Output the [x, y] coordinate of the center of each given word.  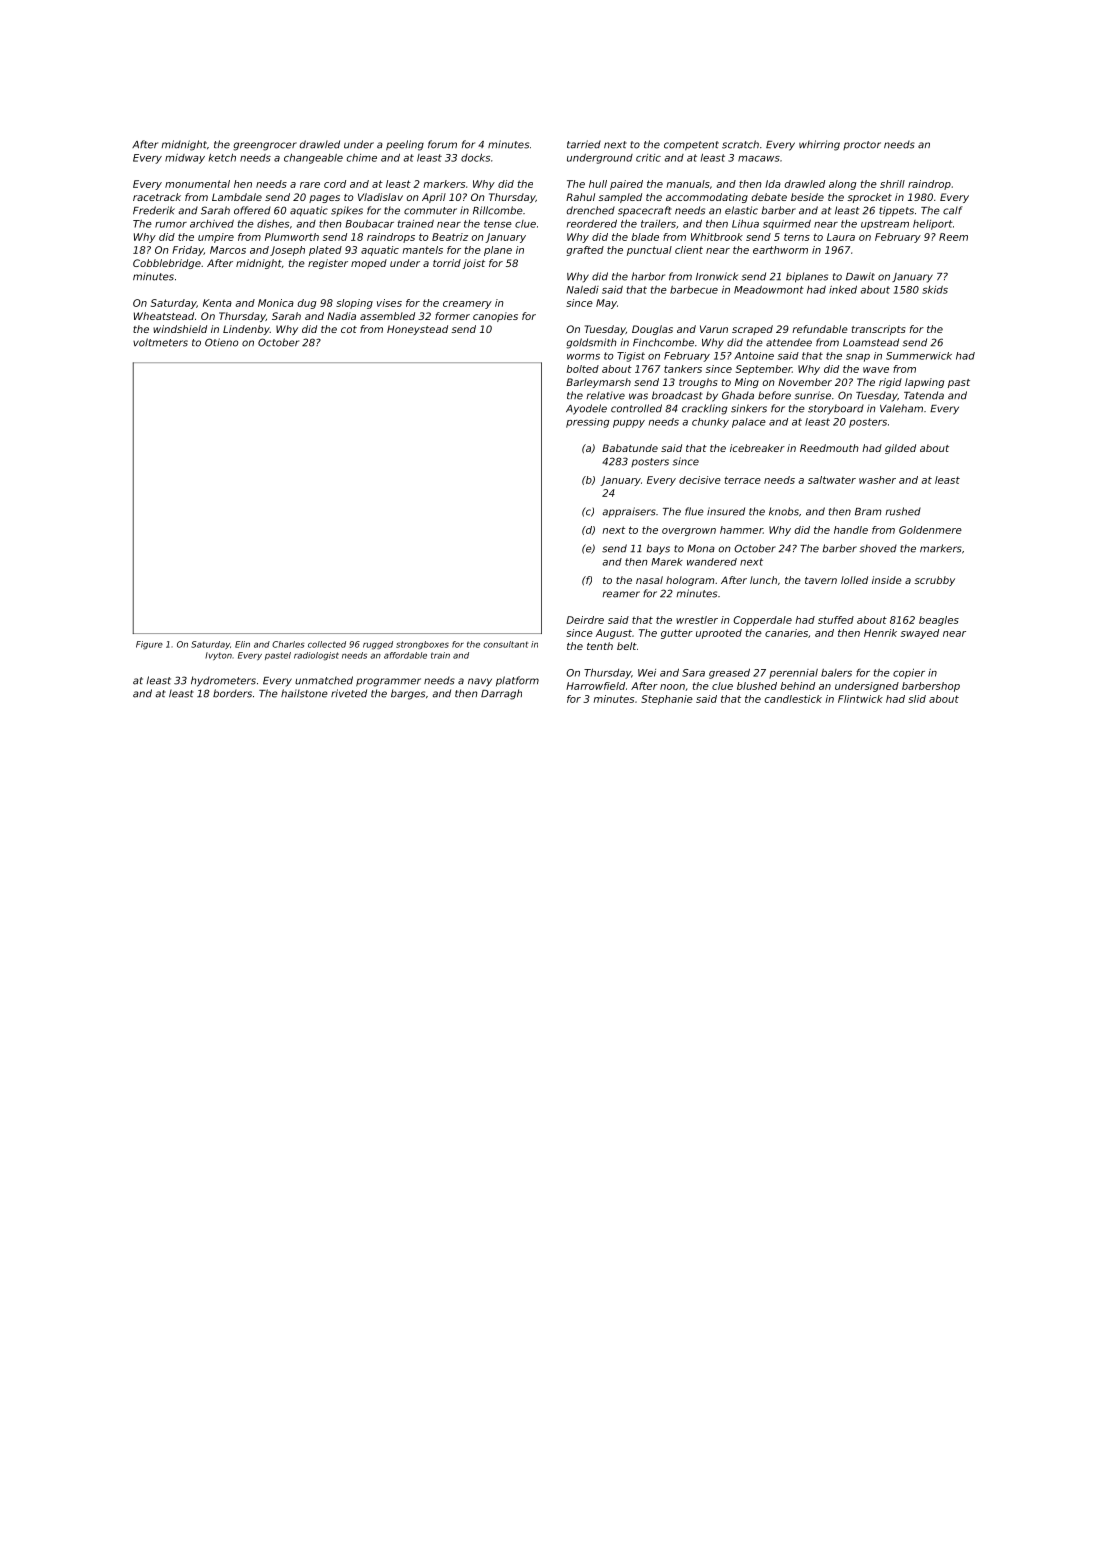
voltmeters [160, 342]
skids [935, 290]
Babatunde [630, 448]
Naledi [582, 290]
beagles [939, 621]
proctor [862, 145]
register [328, 264]
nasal [649, 580]
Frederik [154, 210]
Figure [149, 645]
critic [648, 158]
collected [327, 644]
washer [877, 480]
